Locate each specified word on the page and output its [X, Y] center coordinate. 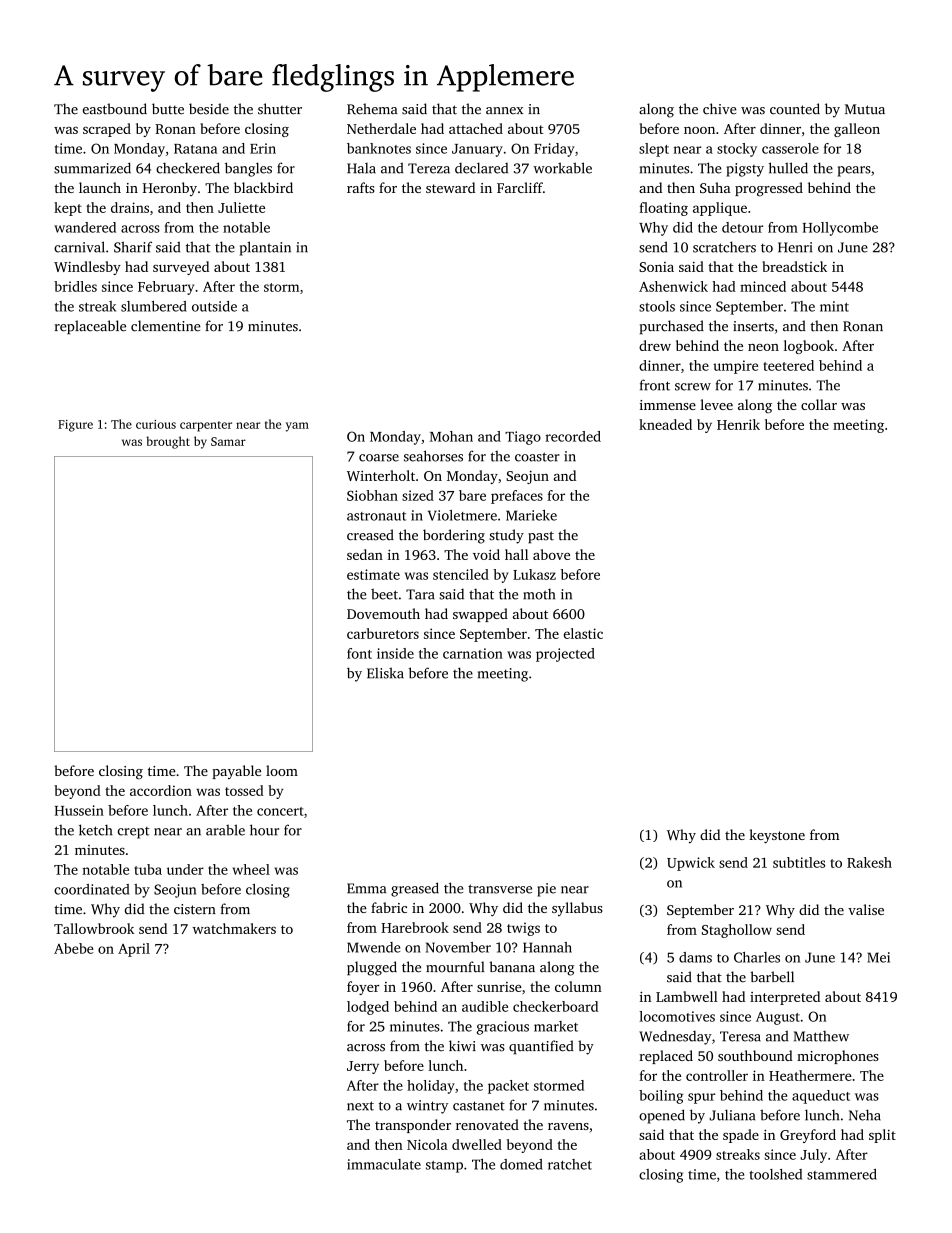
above [551, 554]
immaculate [384, 1164]
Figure [75, 426]
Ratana [195, 149]
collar [819, 404]
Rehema [372, 109]
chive [720, 109]
